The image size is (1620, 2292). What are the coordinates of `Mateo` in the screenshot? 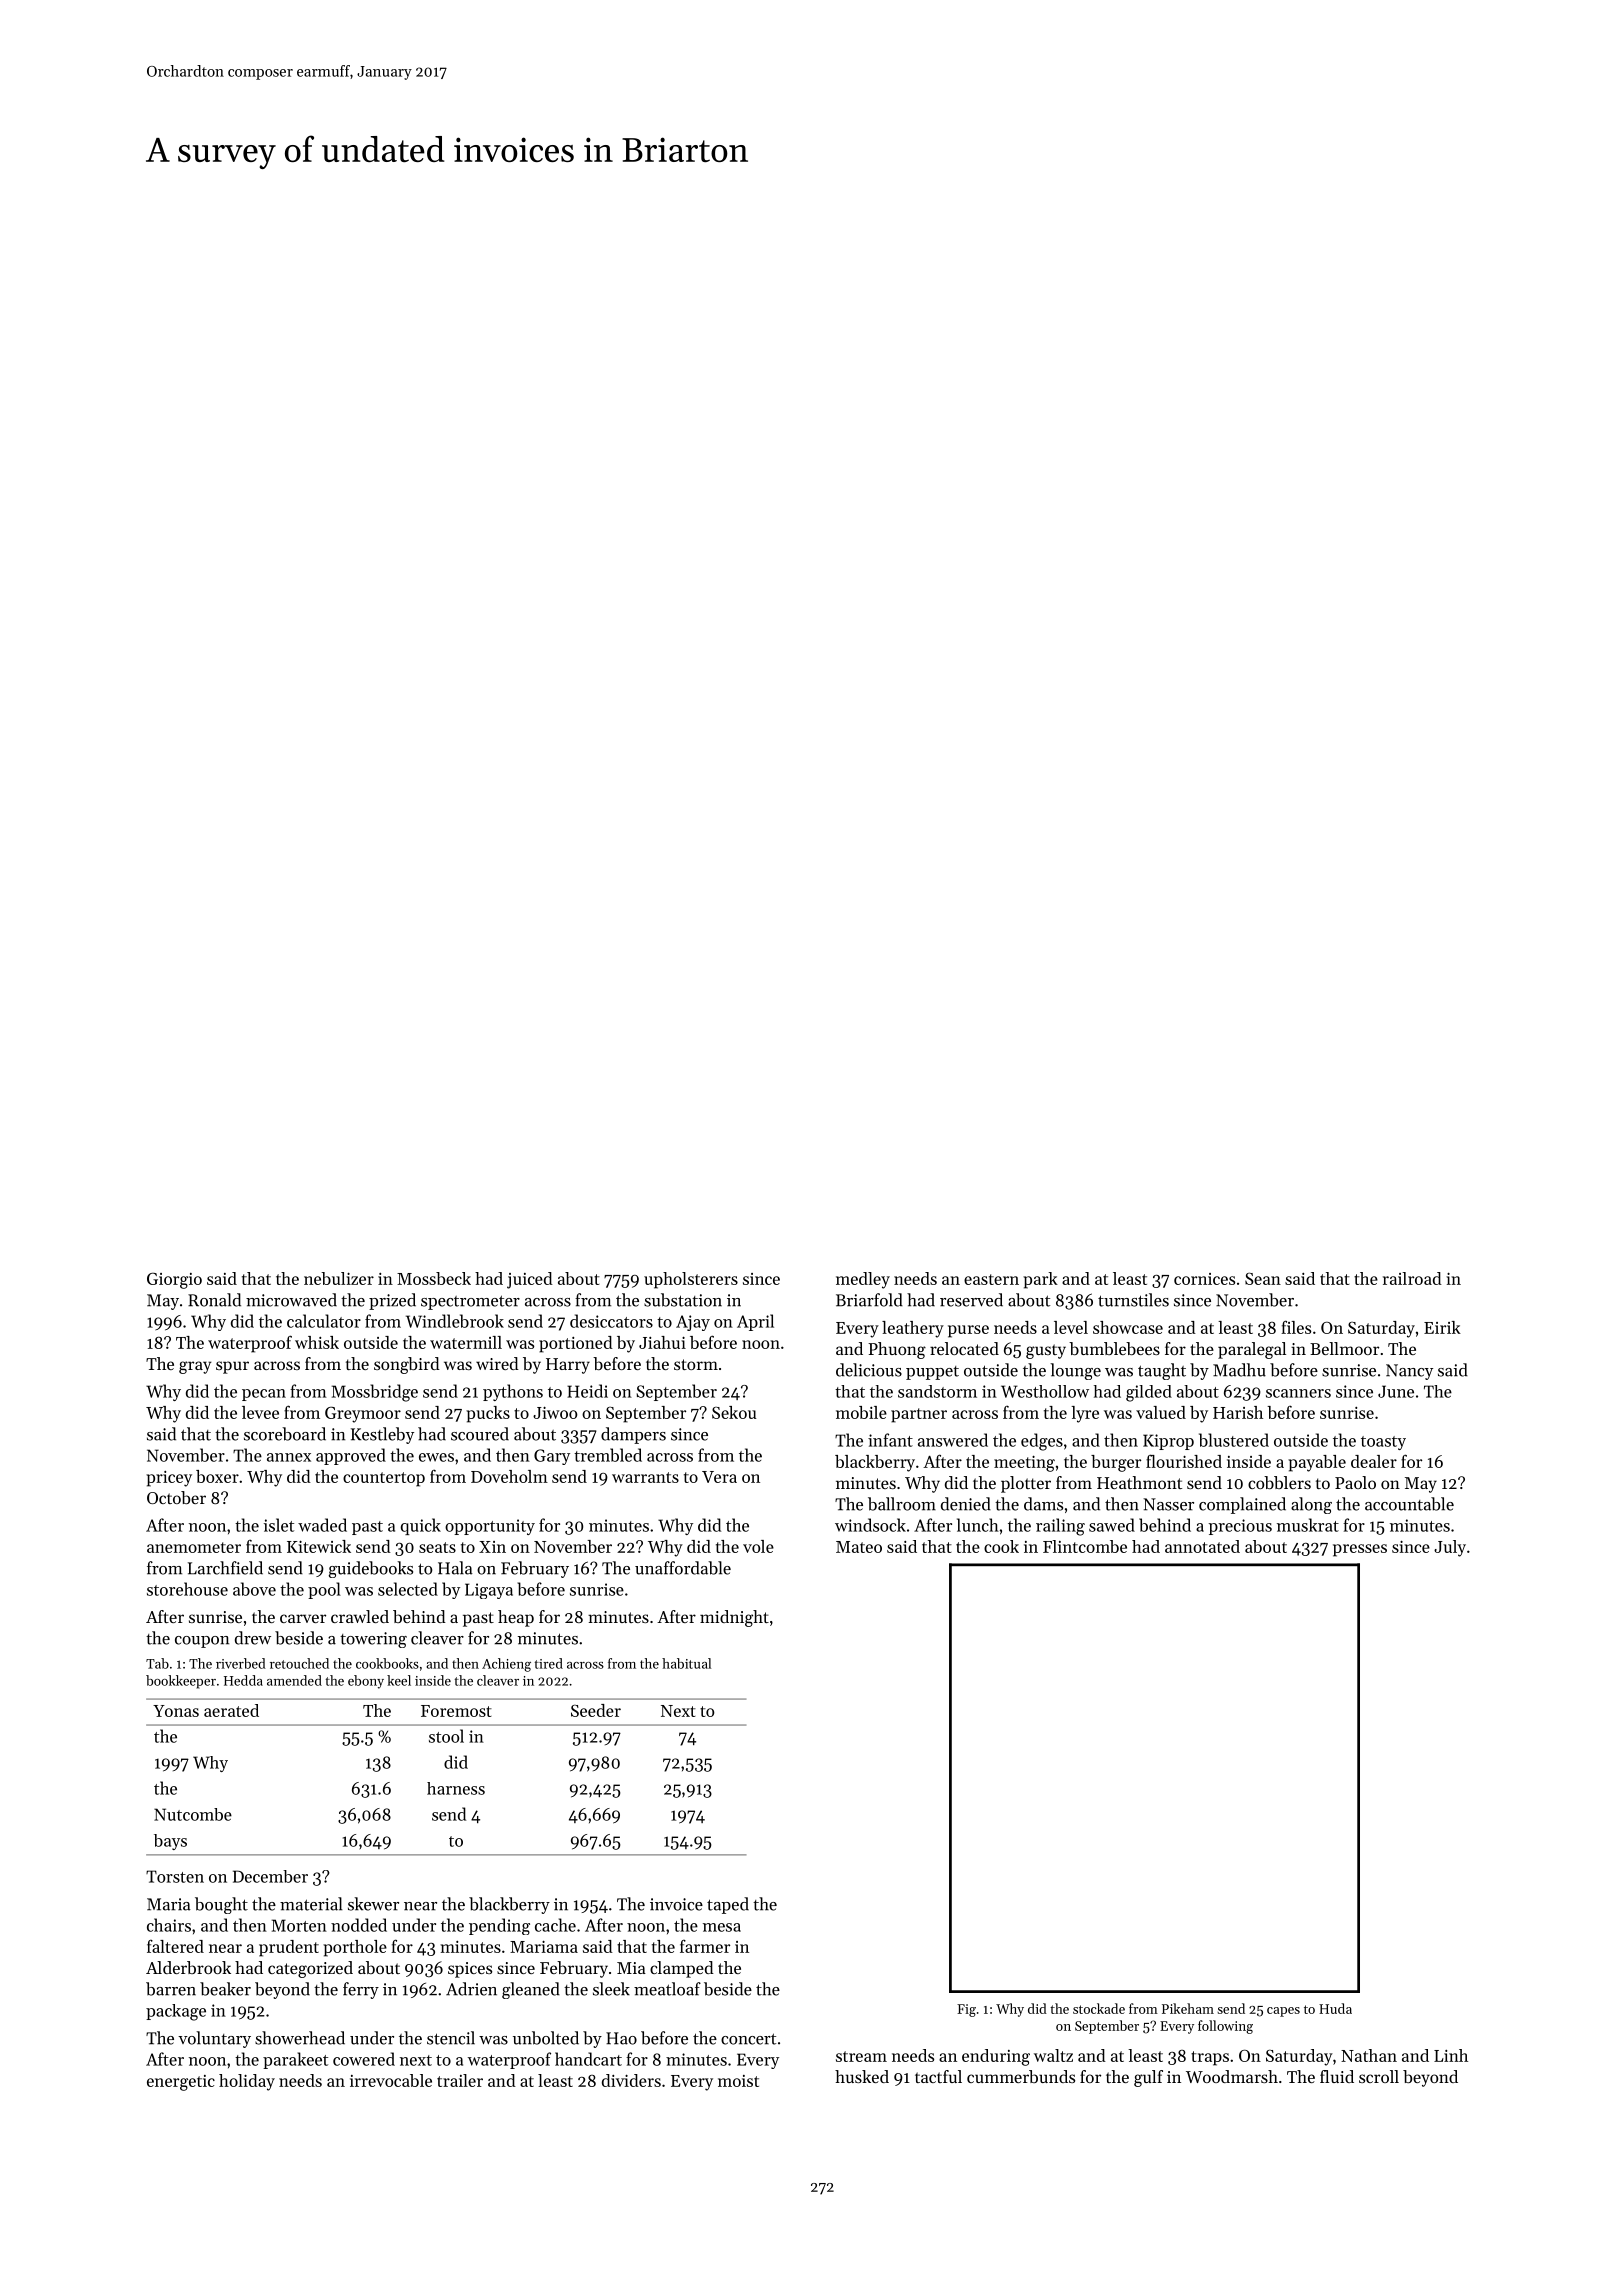 It's located at (859, 1547).
